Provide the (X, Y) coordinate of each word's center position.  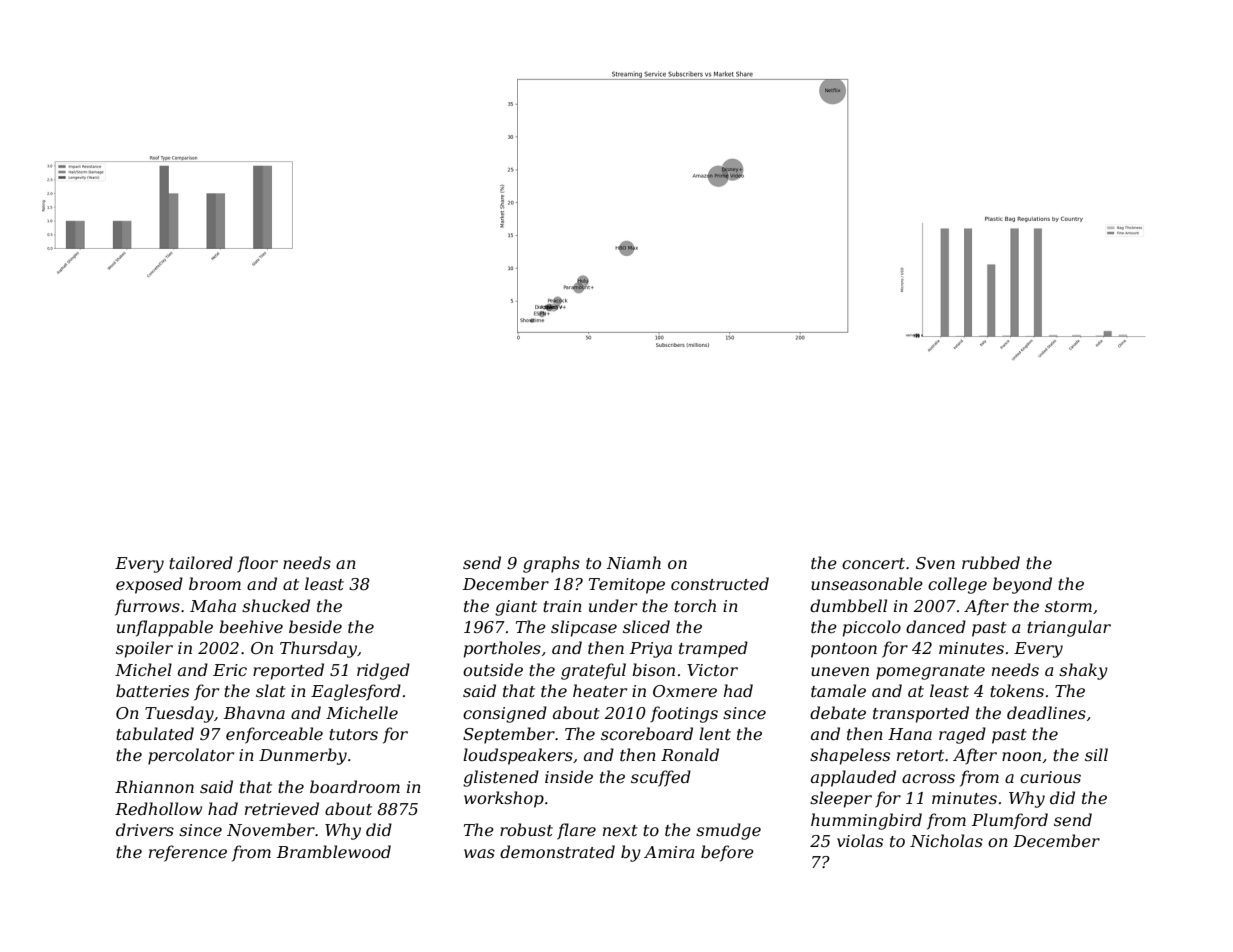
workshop (504, 799)
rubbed (991, 562)
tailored (201, 562)
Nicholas (946, 840)
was (479, 853)
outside (493, 669)
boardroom (355, 786)
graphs (551, 564)
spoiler (144, 649)
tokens (1017, 690)
